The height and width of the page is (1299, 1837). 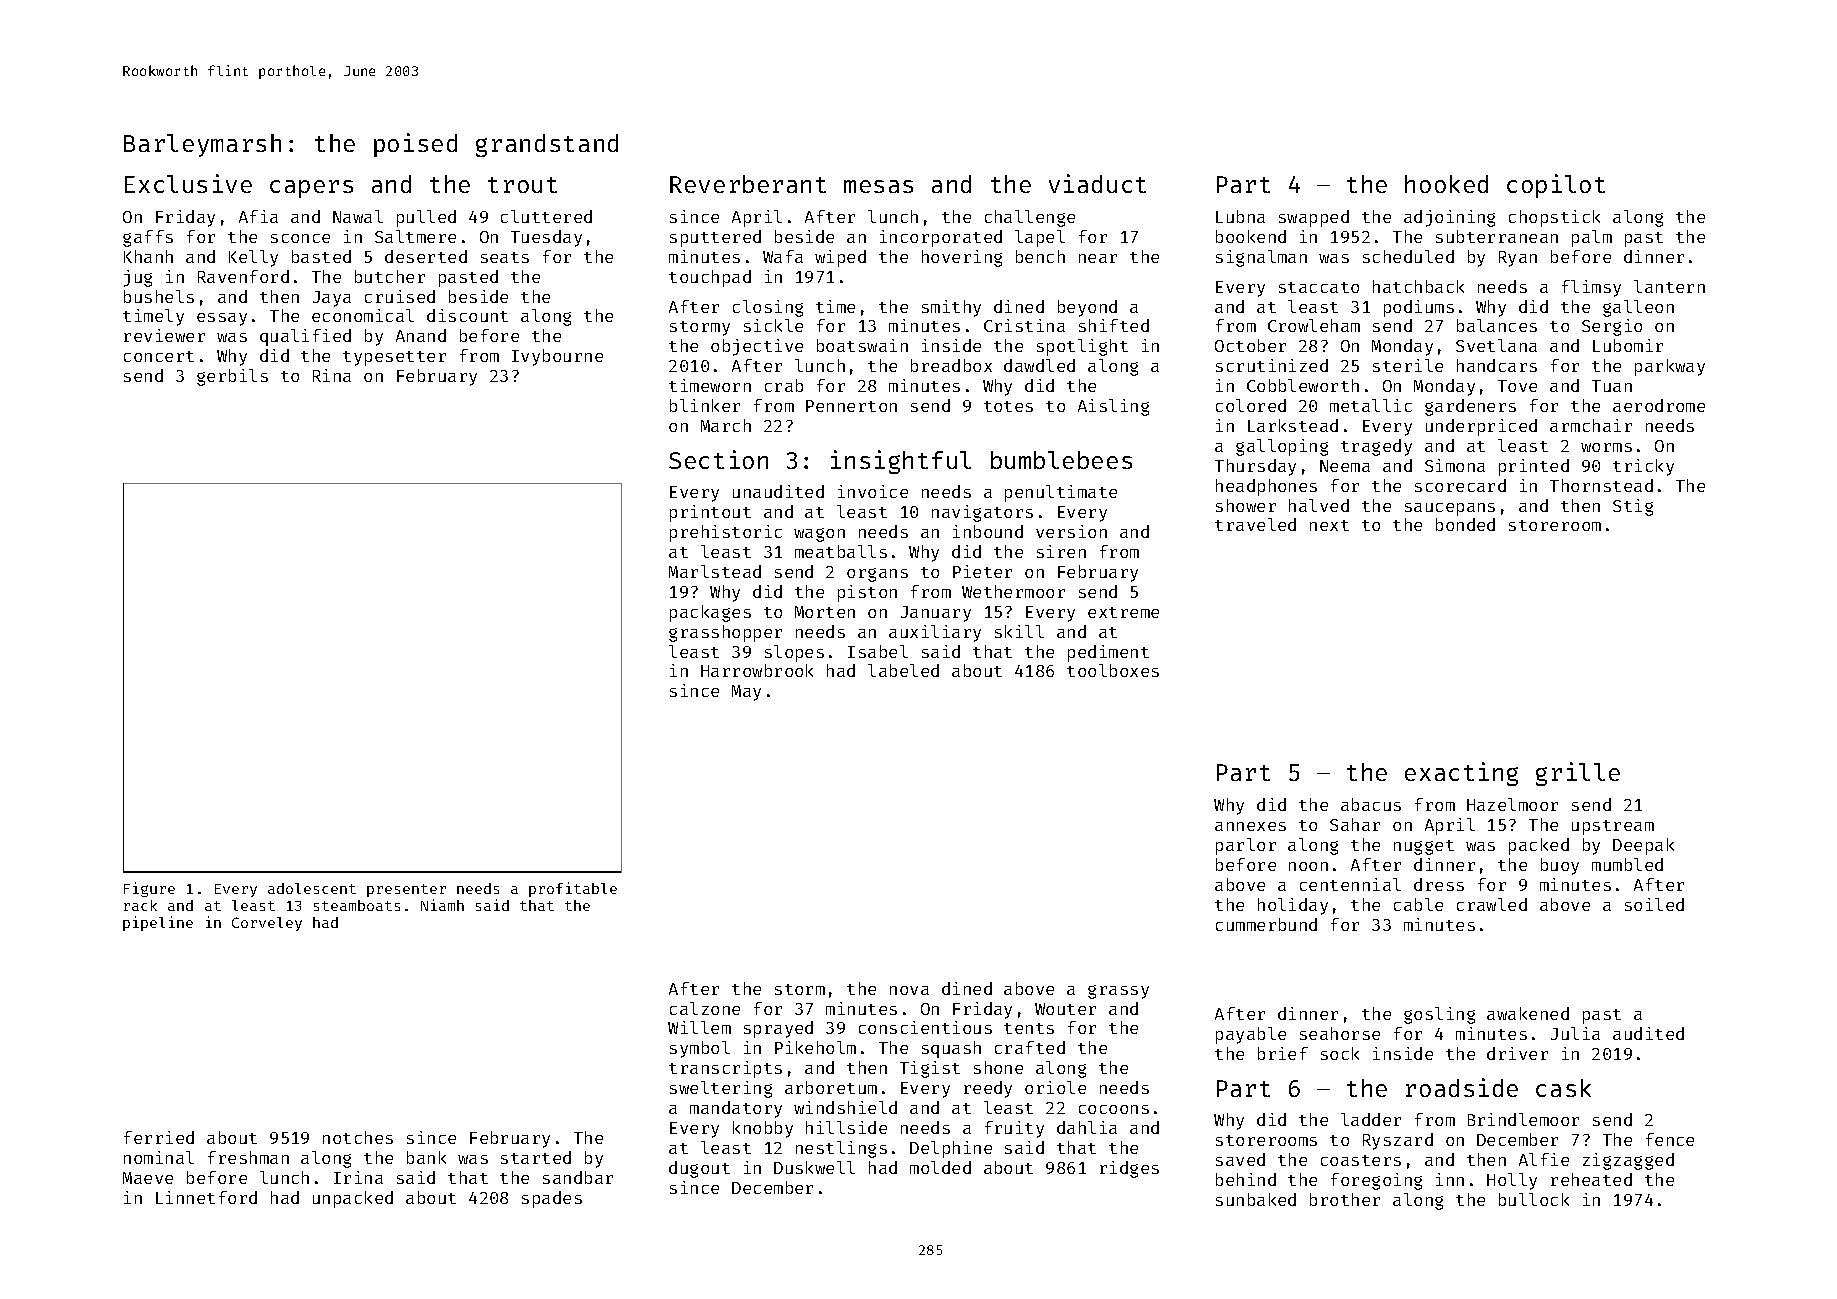 I want to click on labeled, so click(x=903, y=670).
